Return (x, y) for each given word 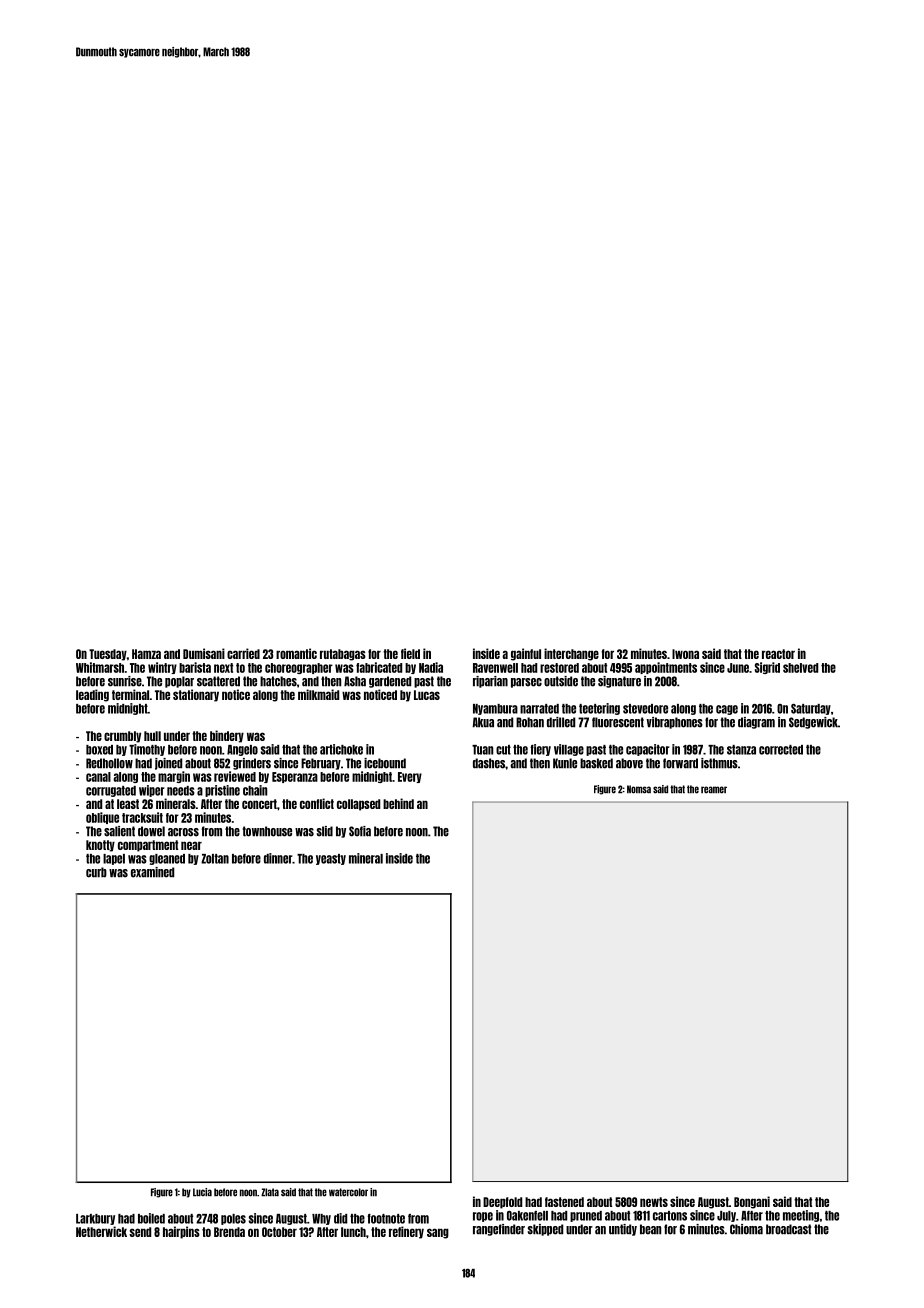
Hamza (146, 654)
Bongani (752, 1202)
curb (96, 872)
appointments (666, 668)
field (410, 653)
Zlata (270, 1192)
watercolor (348, 1192)
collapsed (358, 805)
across (183, 832)
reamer (714, 790)
